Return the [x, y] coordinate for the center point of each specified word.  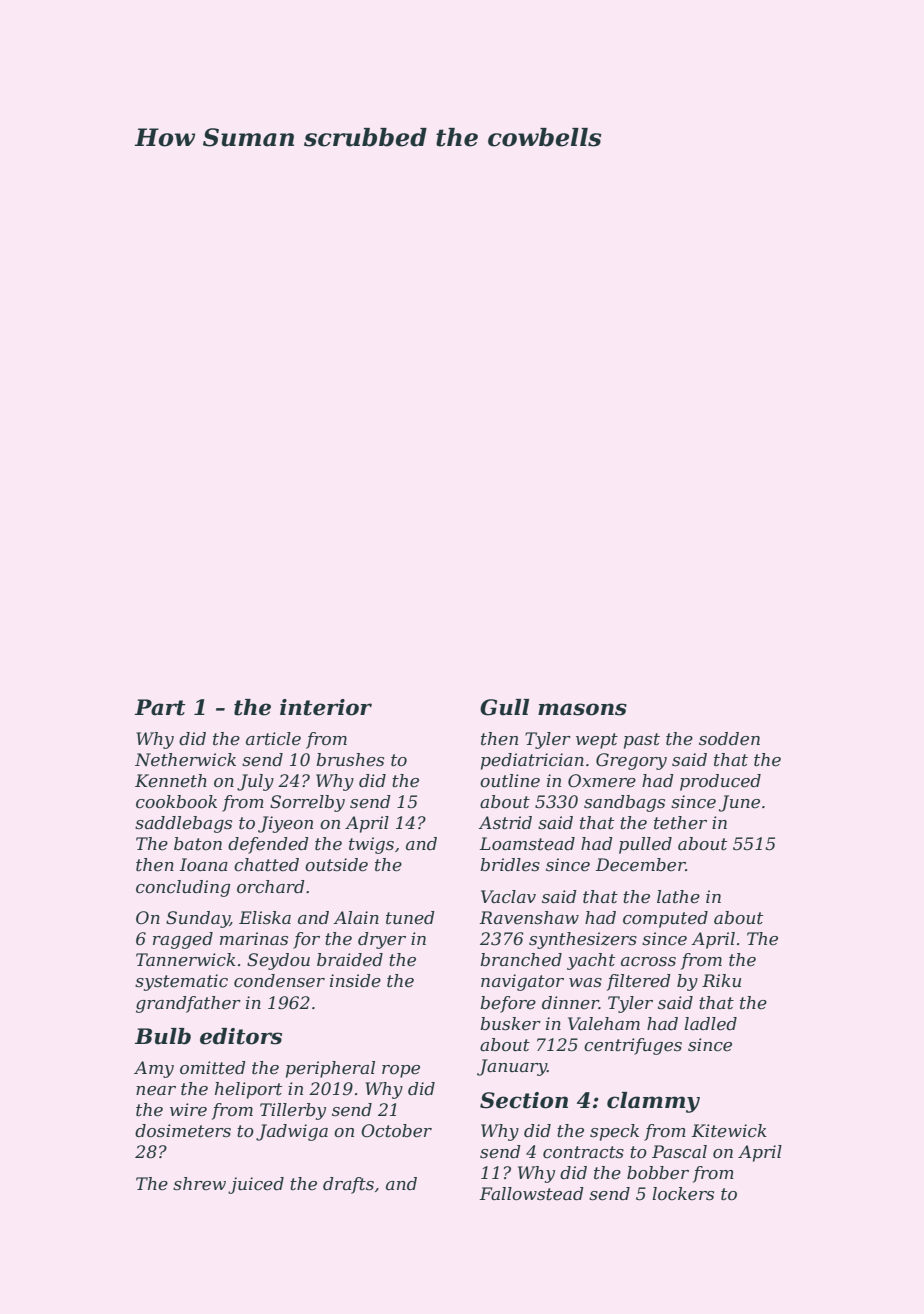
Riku [721, 980]
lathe [678, 897]
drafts [348, 1185]
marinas [254, 939]
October [396, 1131]
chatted [266, 865]
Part [160, 707]
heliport [248, 1090]
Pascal [679, 1152]
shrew [199, 1184]
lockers [683, 1194]
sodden [729, 739]
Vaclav [508, 897]
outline [510, 781]
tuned [410, 918]
